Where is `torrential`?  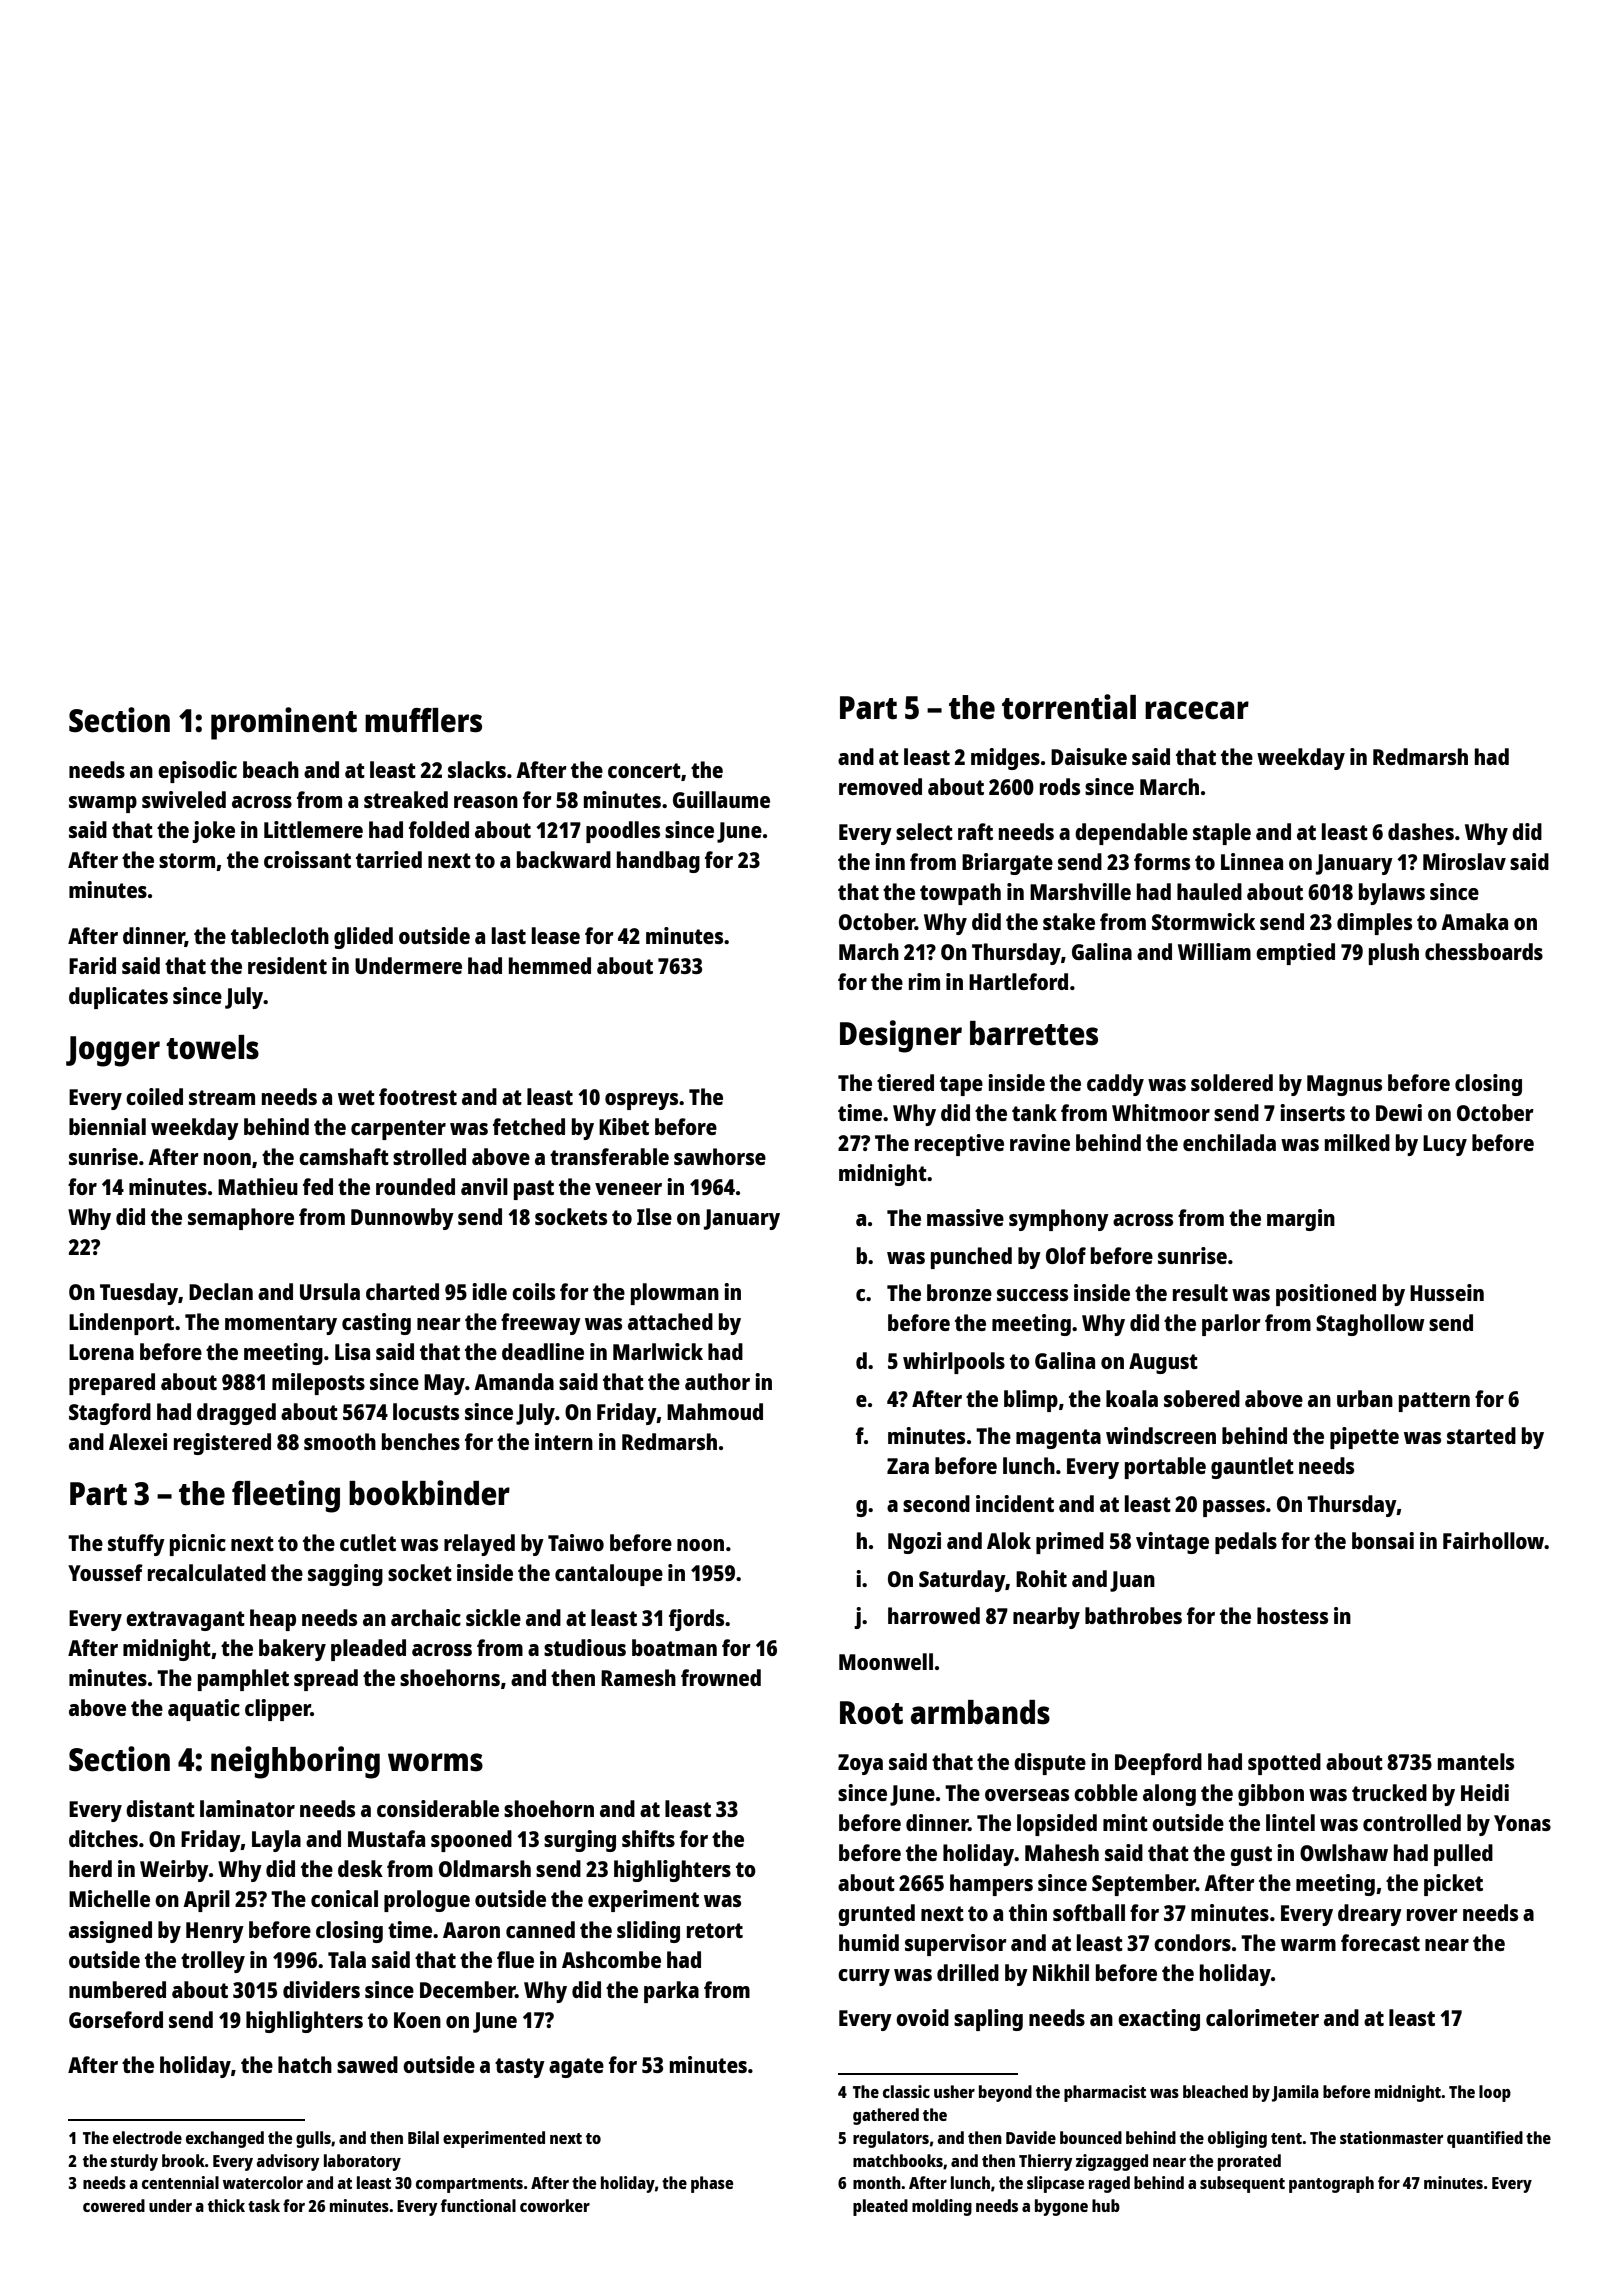
torrential is located at coordinates (1069, 707).
